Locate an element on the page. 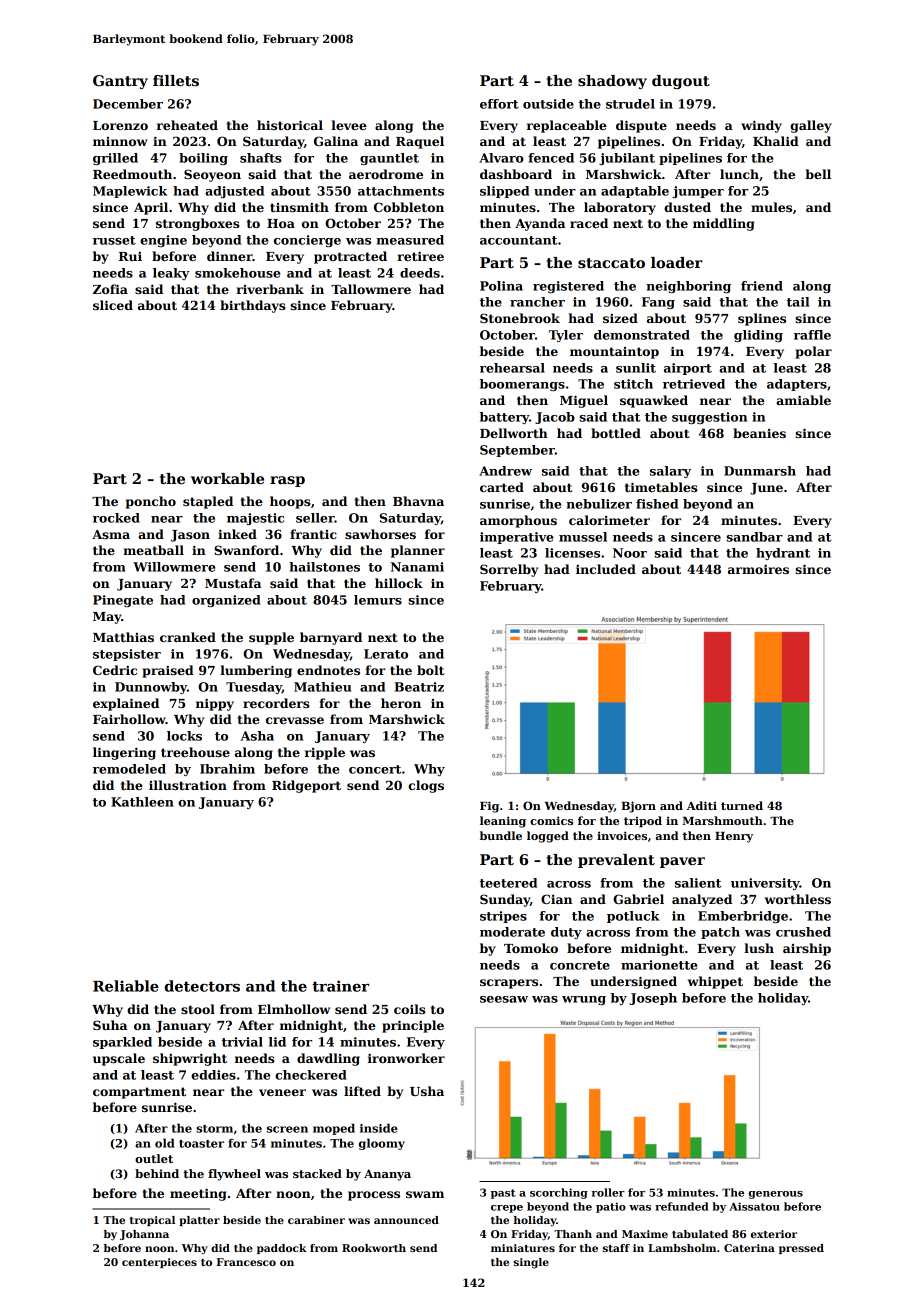 This page has width=924, height=1308. engine is located at coordinates (163, 241).
